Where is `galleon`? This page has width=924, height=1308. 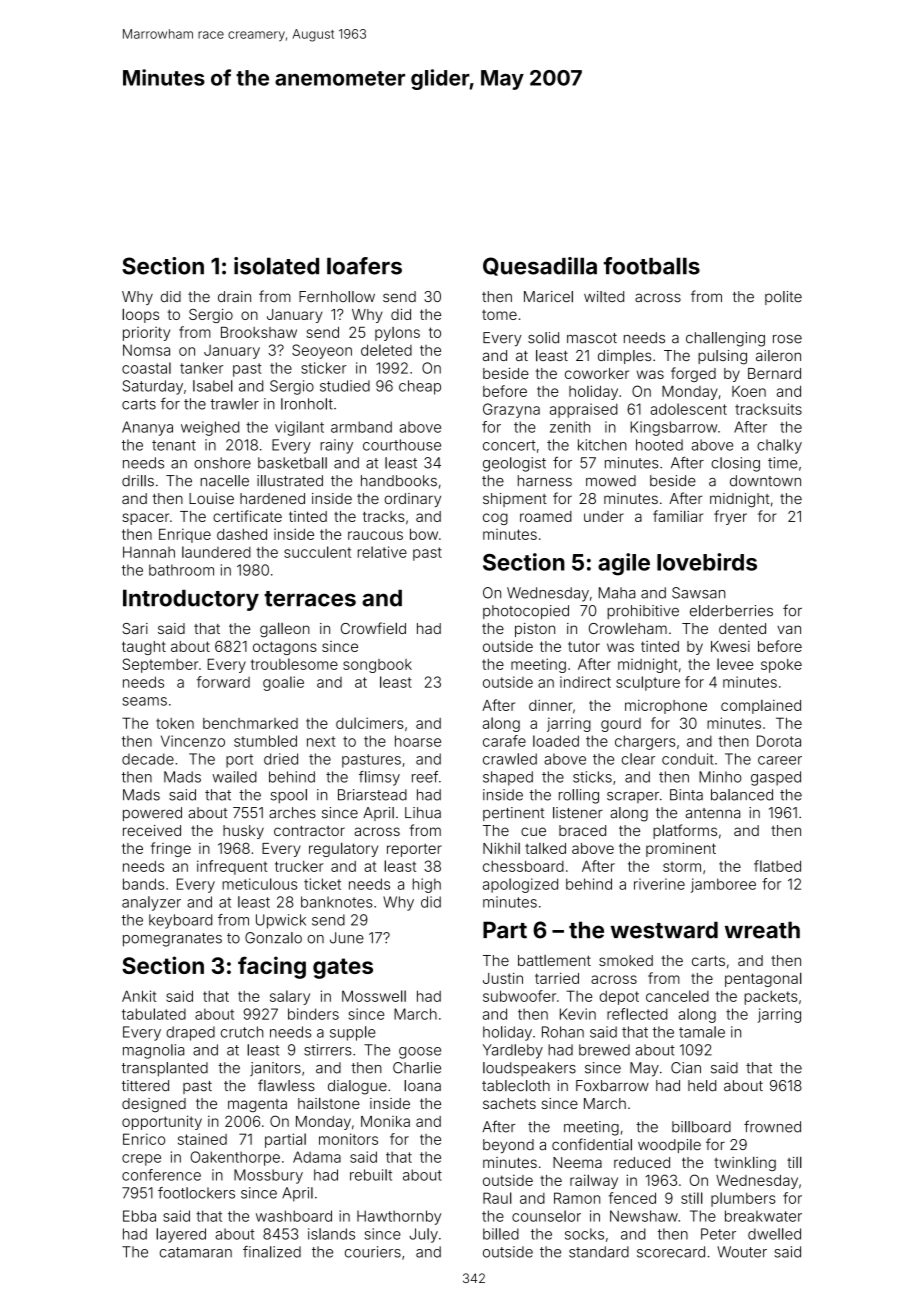
galleon is located at coordinates (285, 630).
